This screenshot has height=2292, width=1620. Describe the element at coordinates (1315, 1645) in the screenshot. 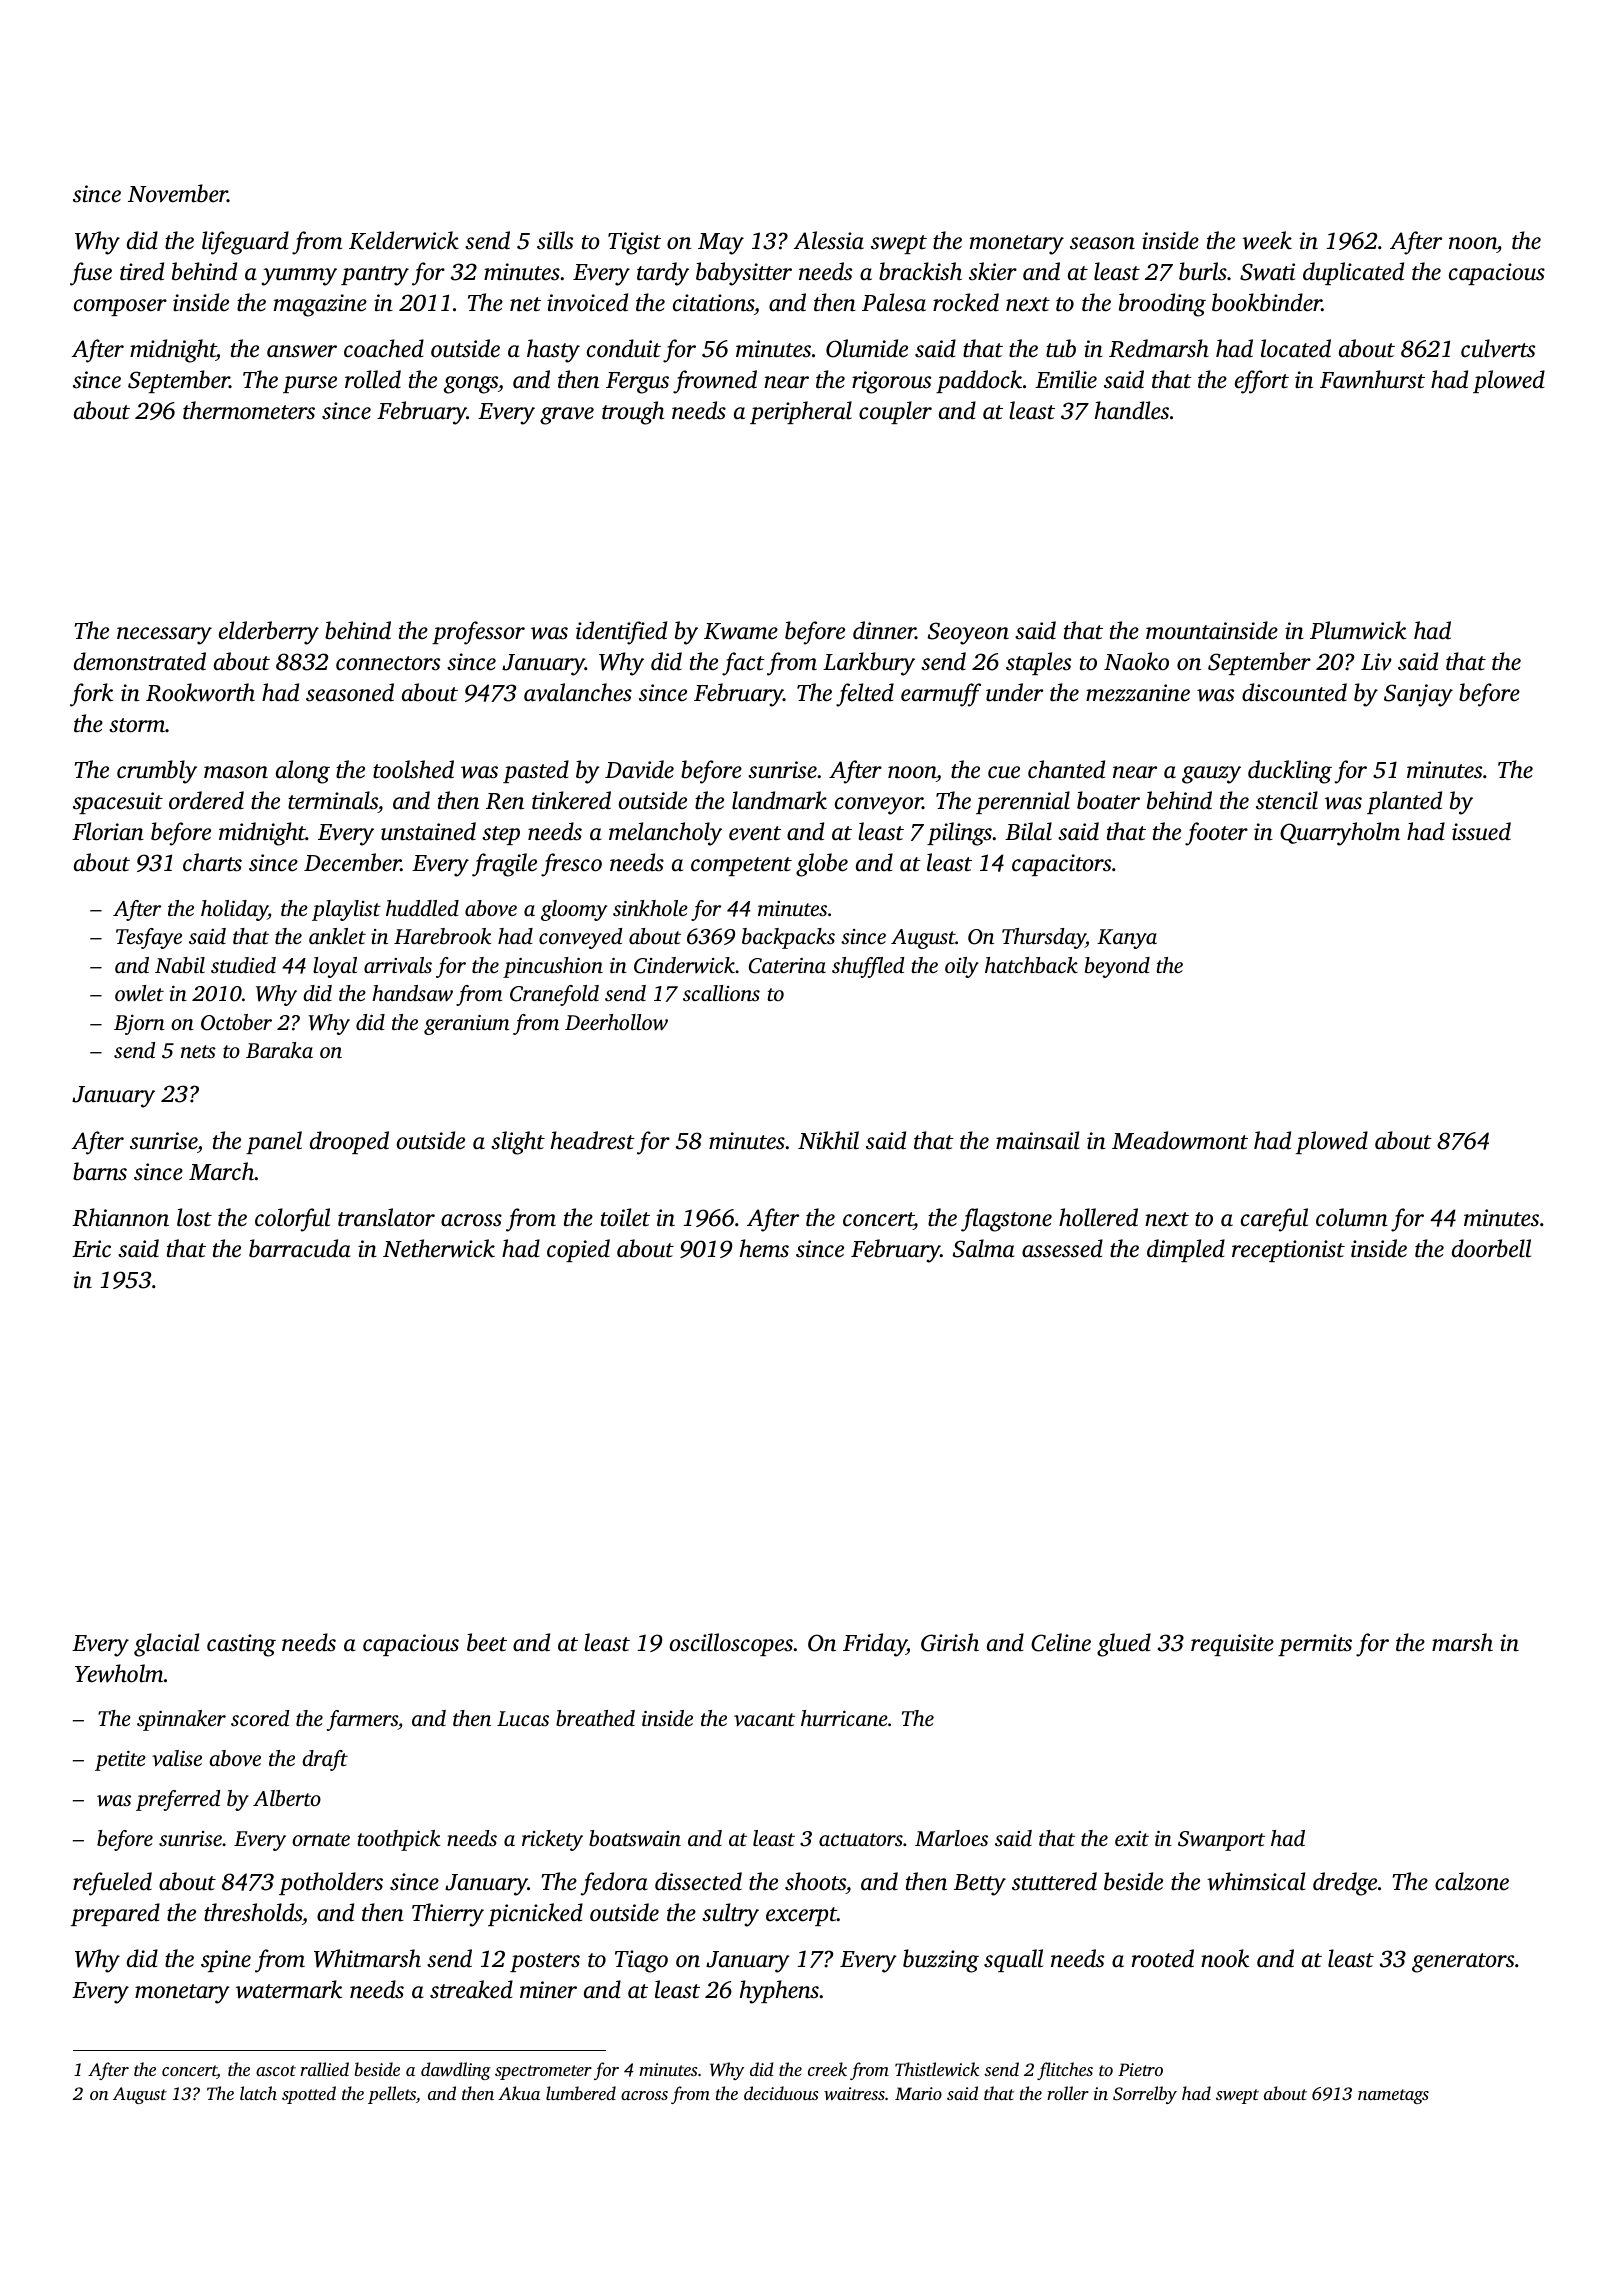

I see `permits` at that location.
